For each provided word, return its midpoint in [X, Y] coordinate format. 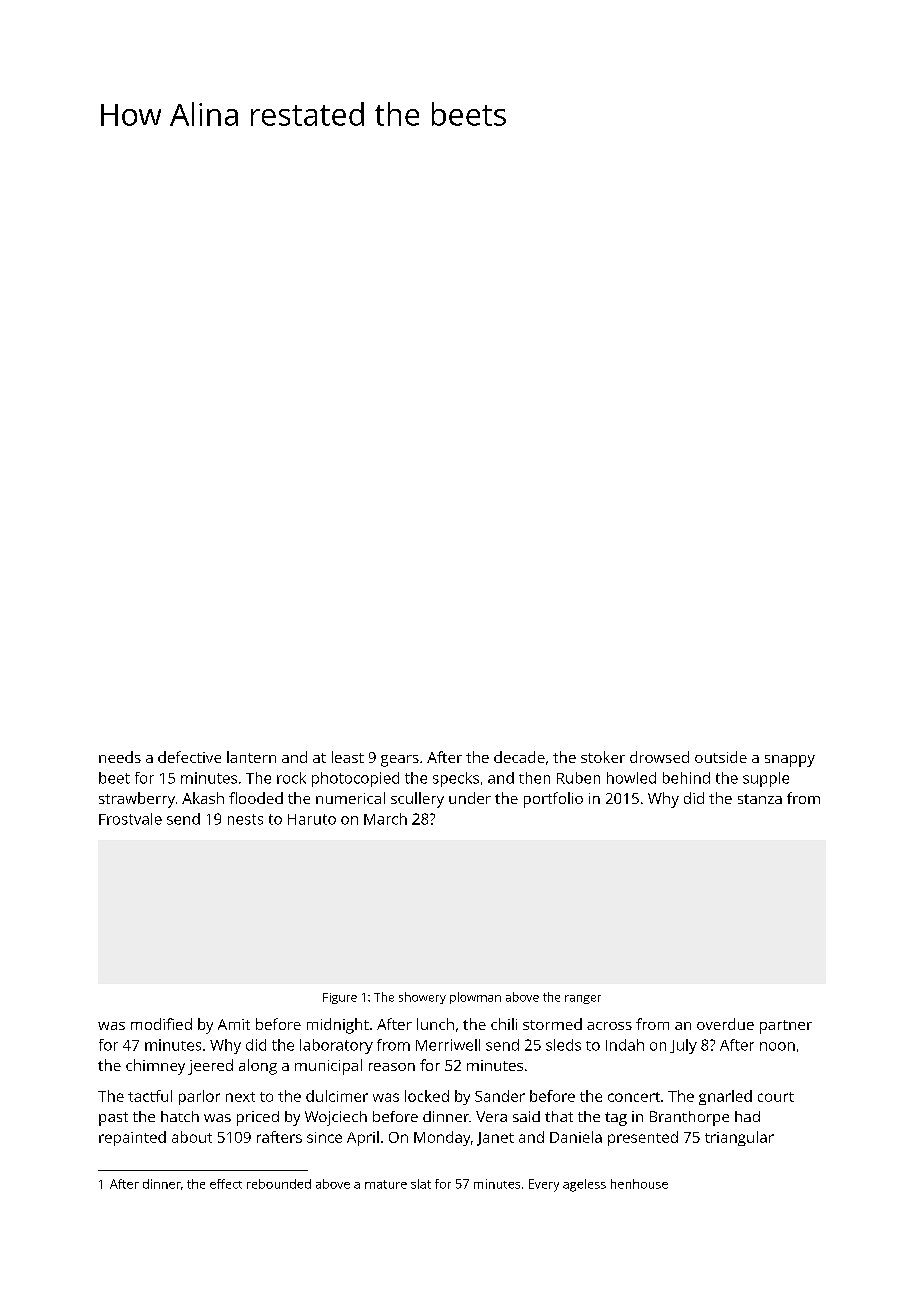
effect [226, 1184]
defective [189, 757]
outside [721, 757]
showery [422, 998]
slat [421, 1184]
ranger [583, 999]
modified [161, 1024]
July [683, 1046]
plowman [475, 998]
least [348, 757]
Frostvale [130, 819]
